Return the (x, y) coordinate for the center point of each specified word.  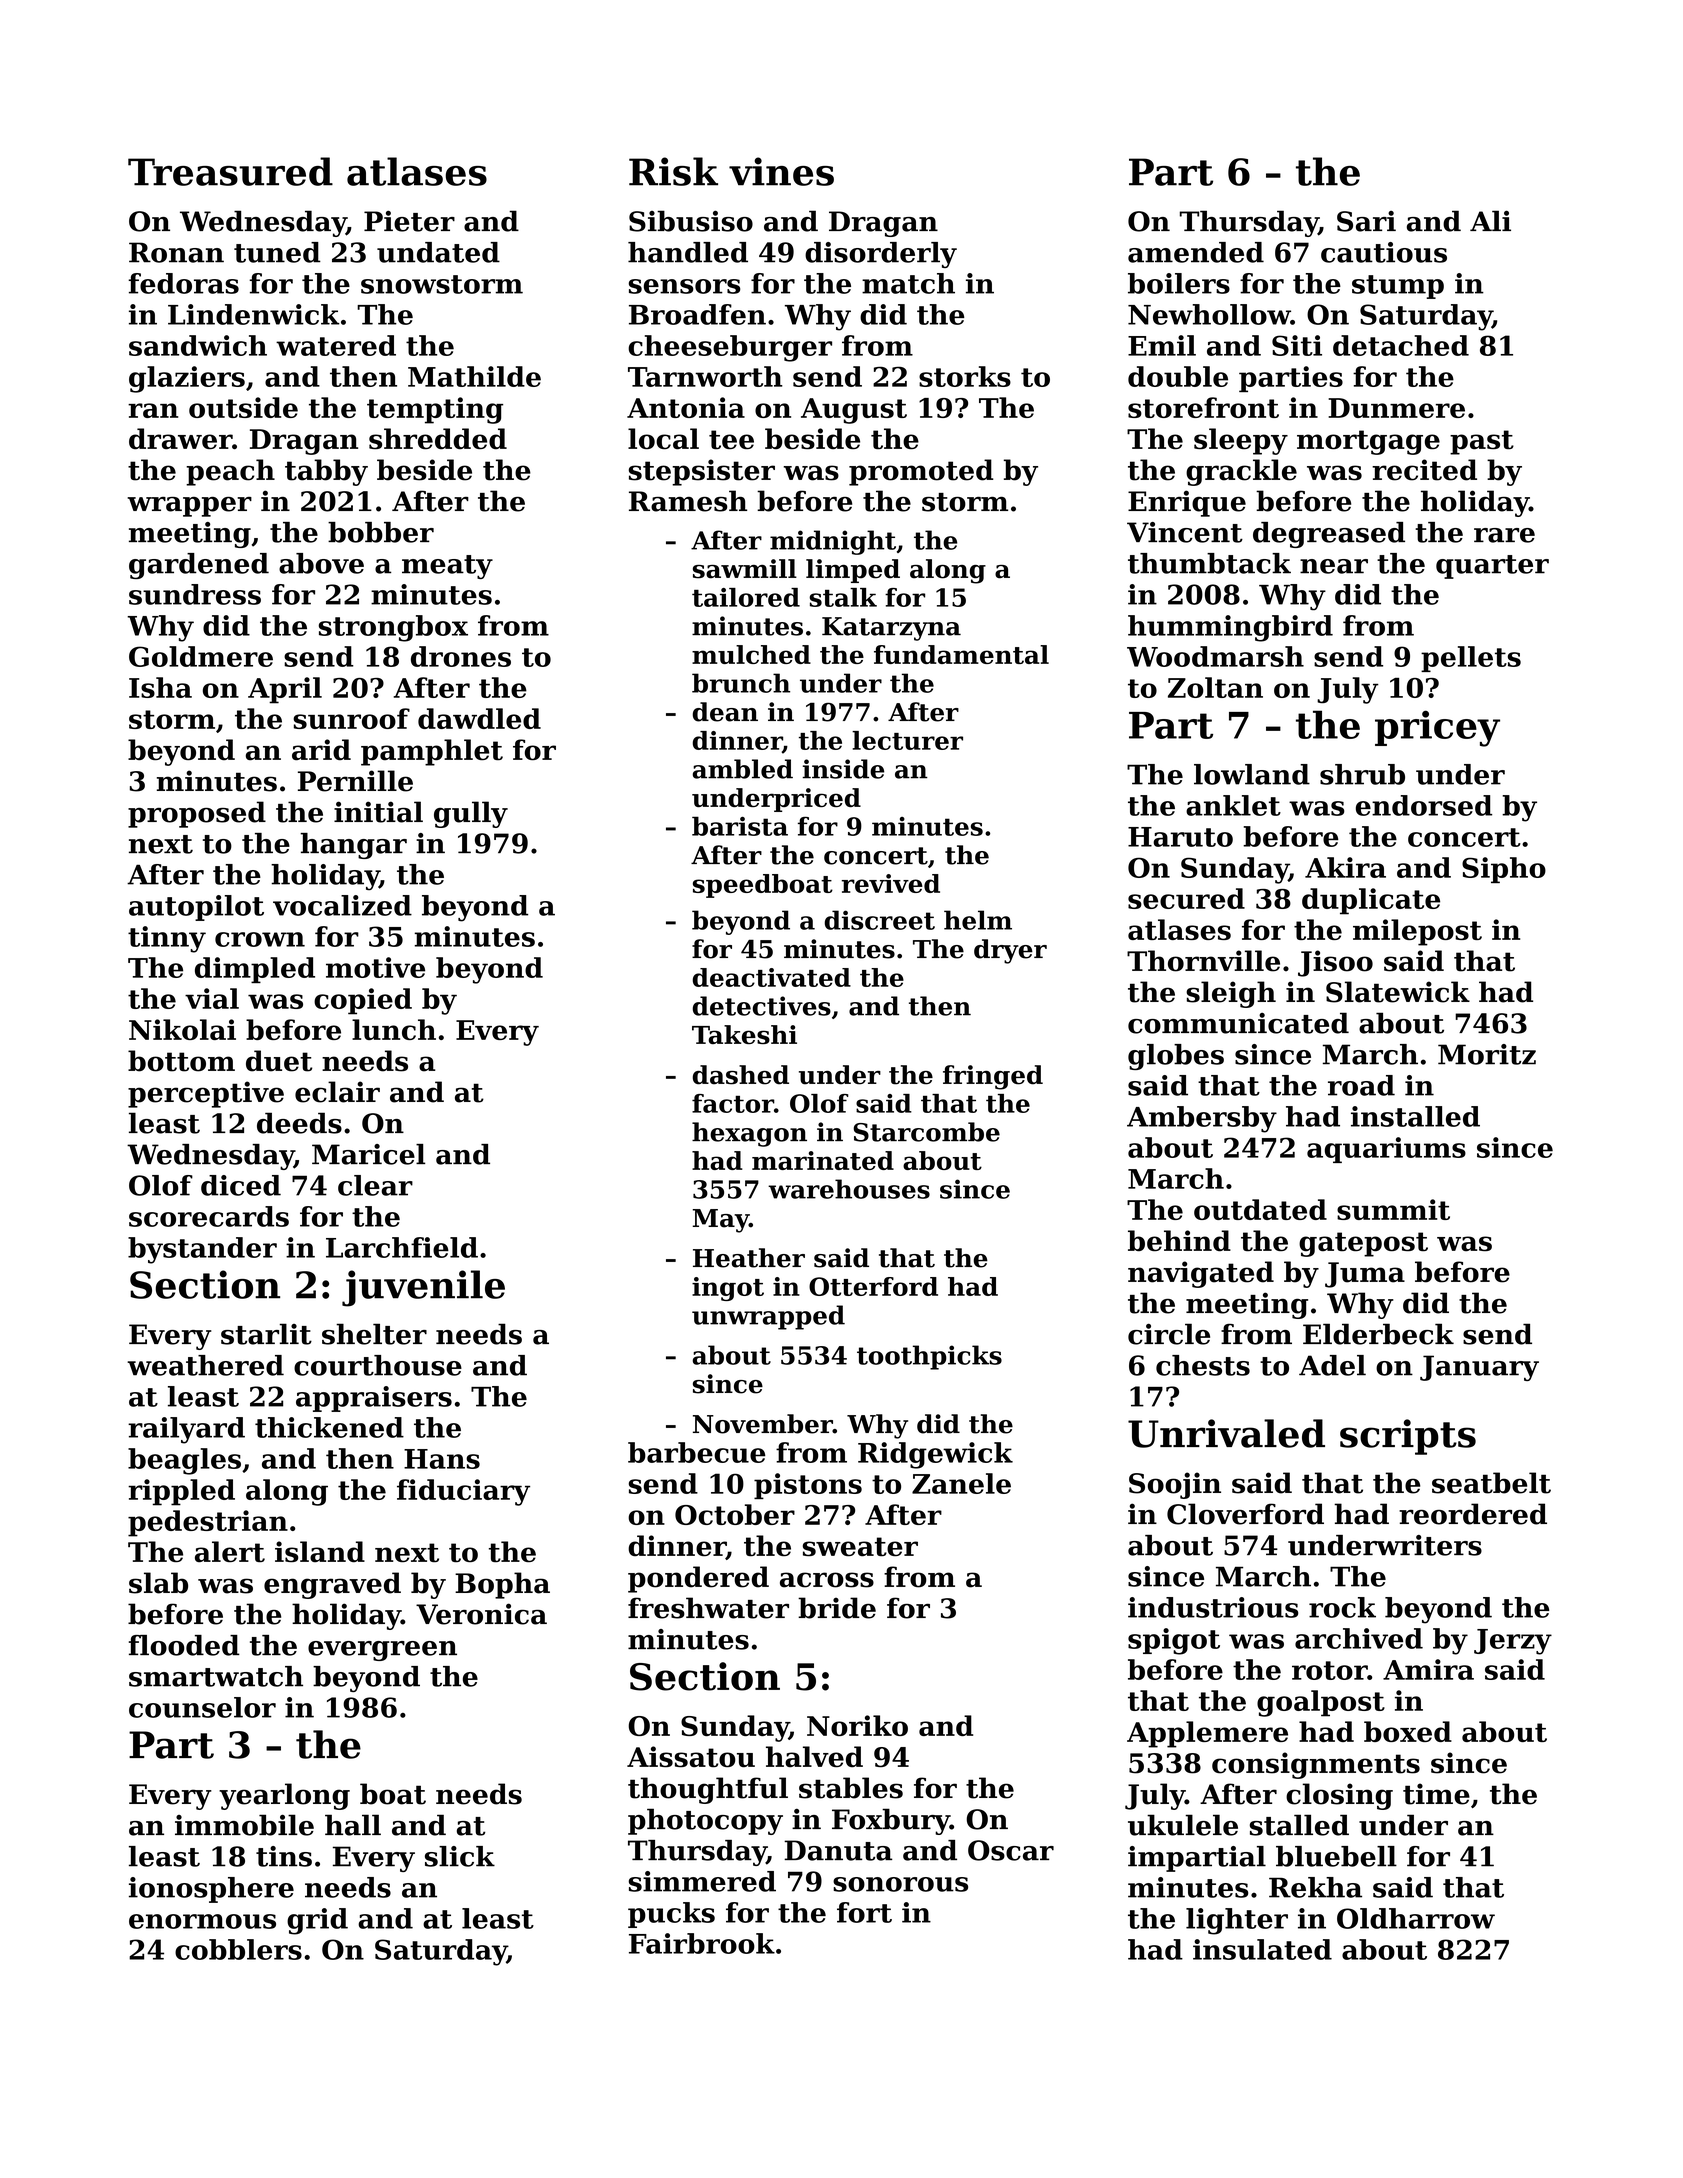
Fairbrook (702, 1943)
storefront (1203, 407)
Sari (1366, 221)
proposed (197, 814)
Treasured (230, 171)
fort (864, 1912)
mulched (751, 654)
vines (781, 171)
